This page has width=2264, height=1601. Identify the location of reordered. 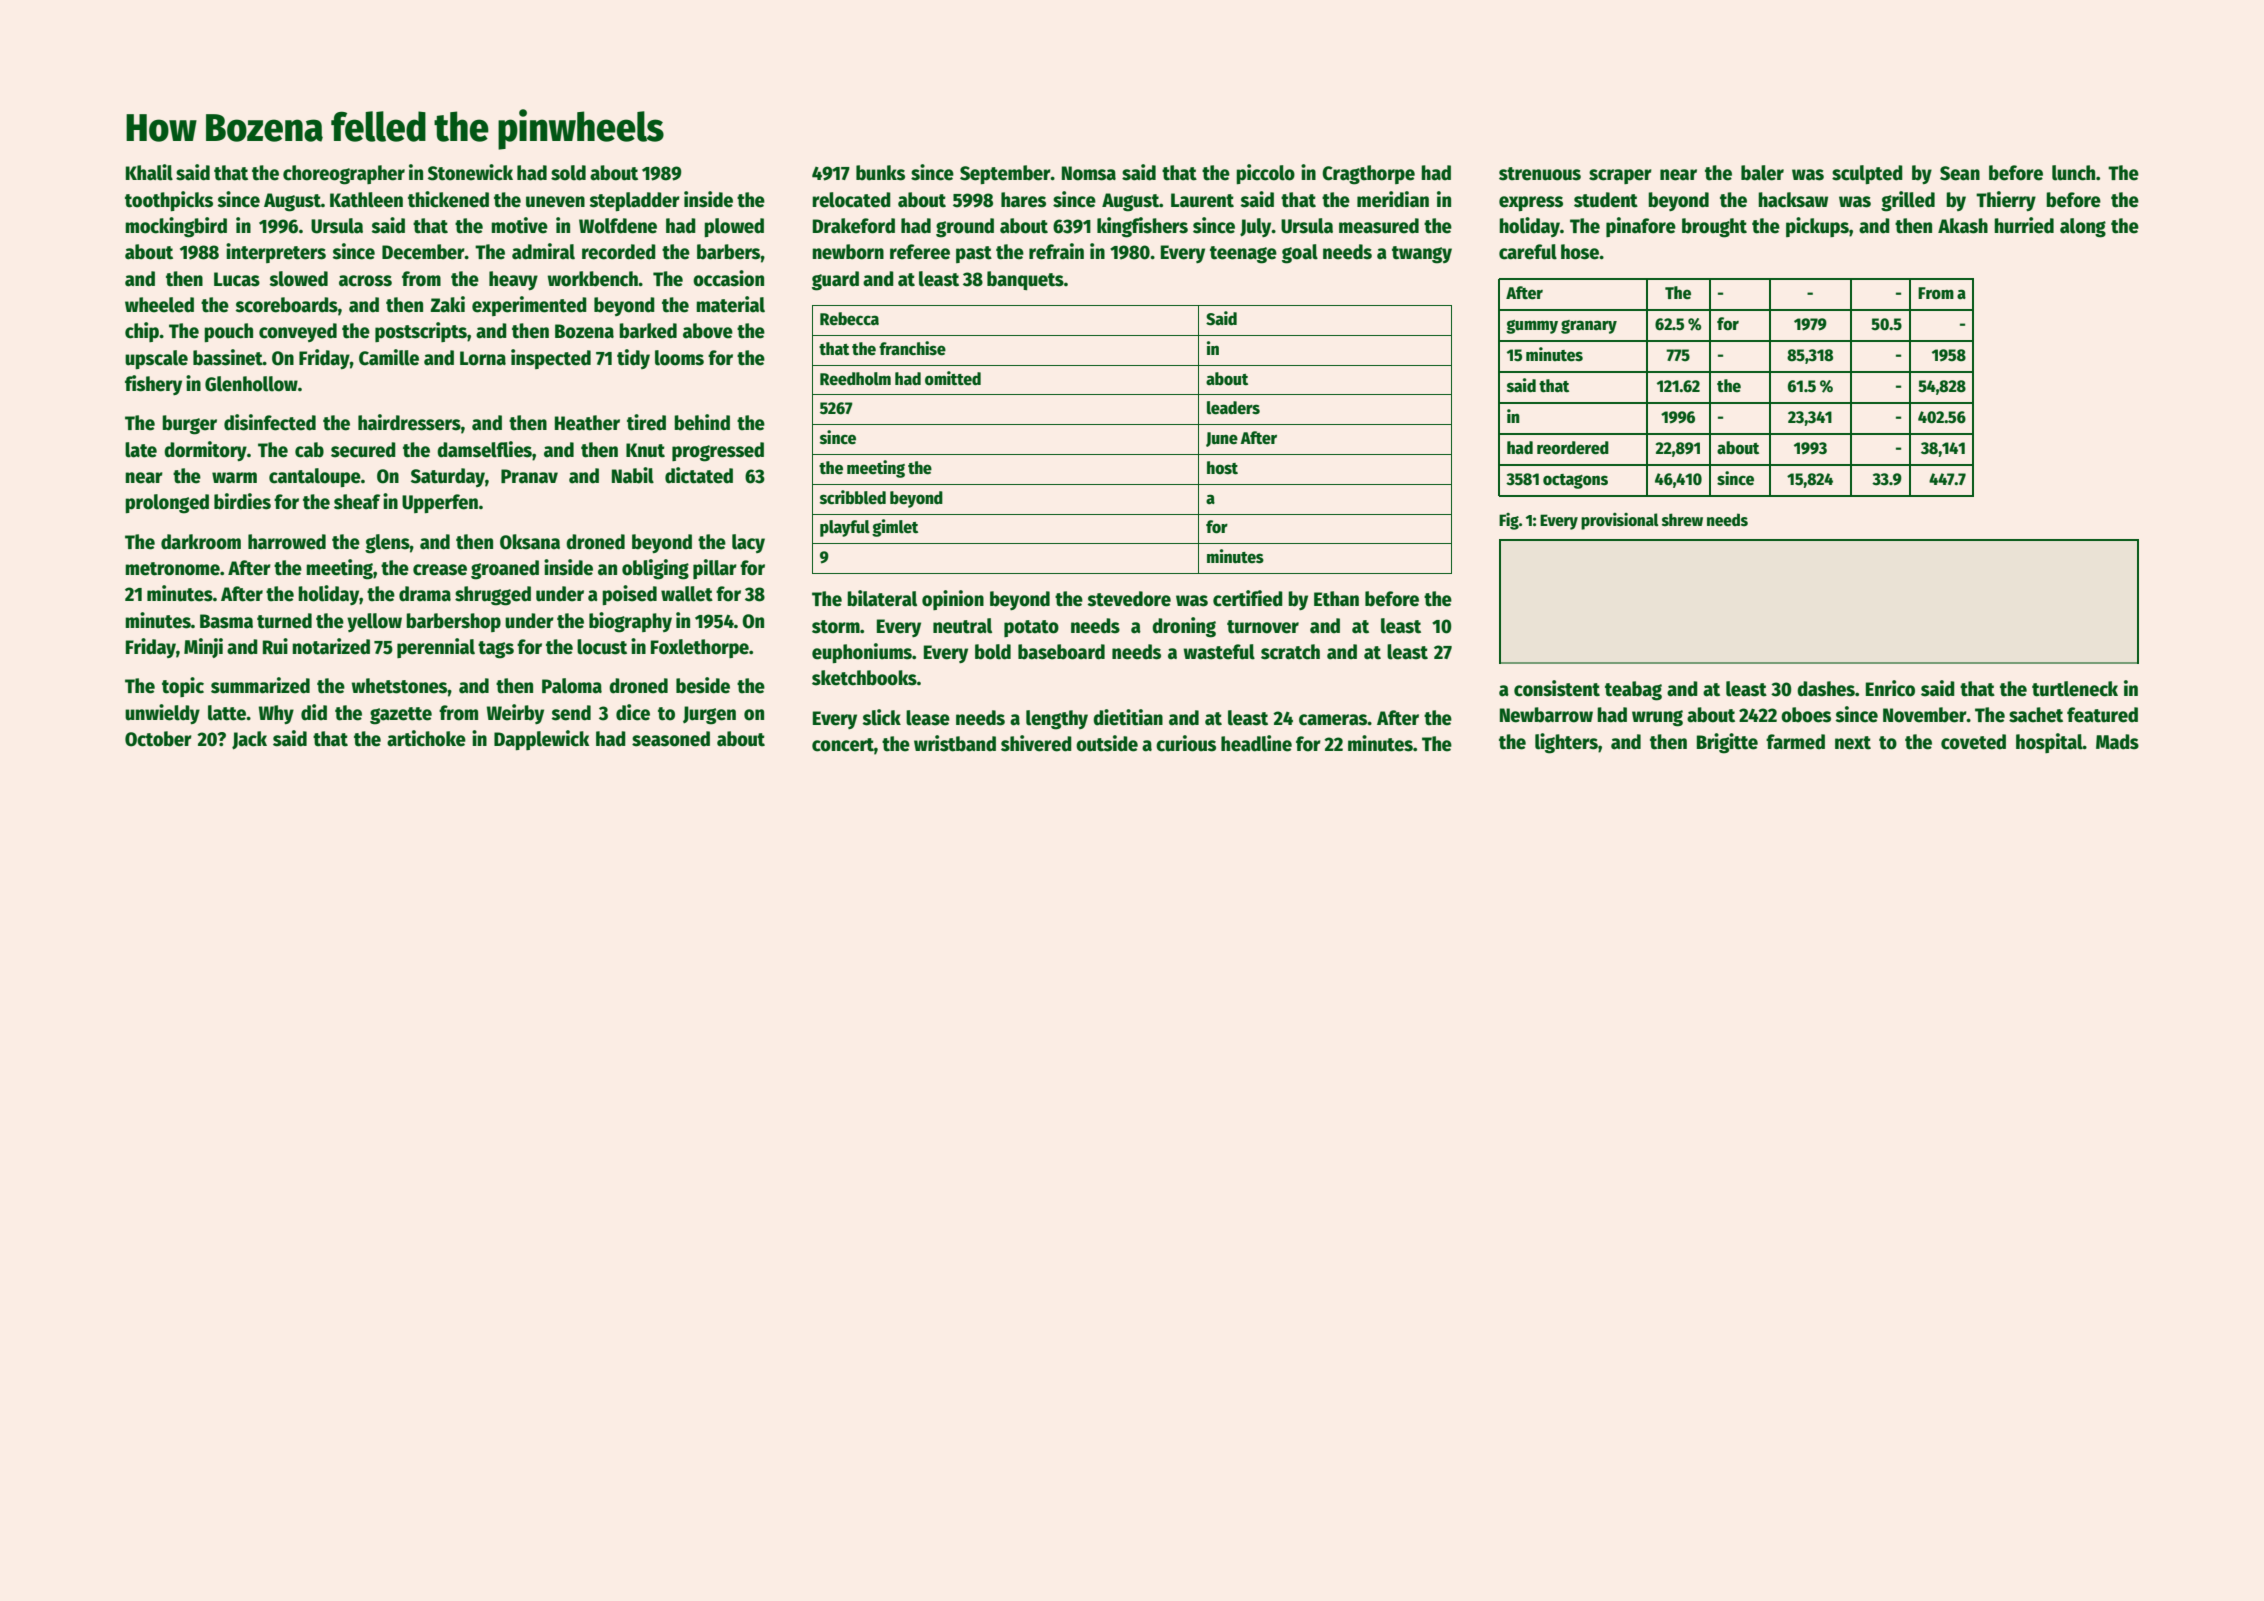
(1573, 448).
